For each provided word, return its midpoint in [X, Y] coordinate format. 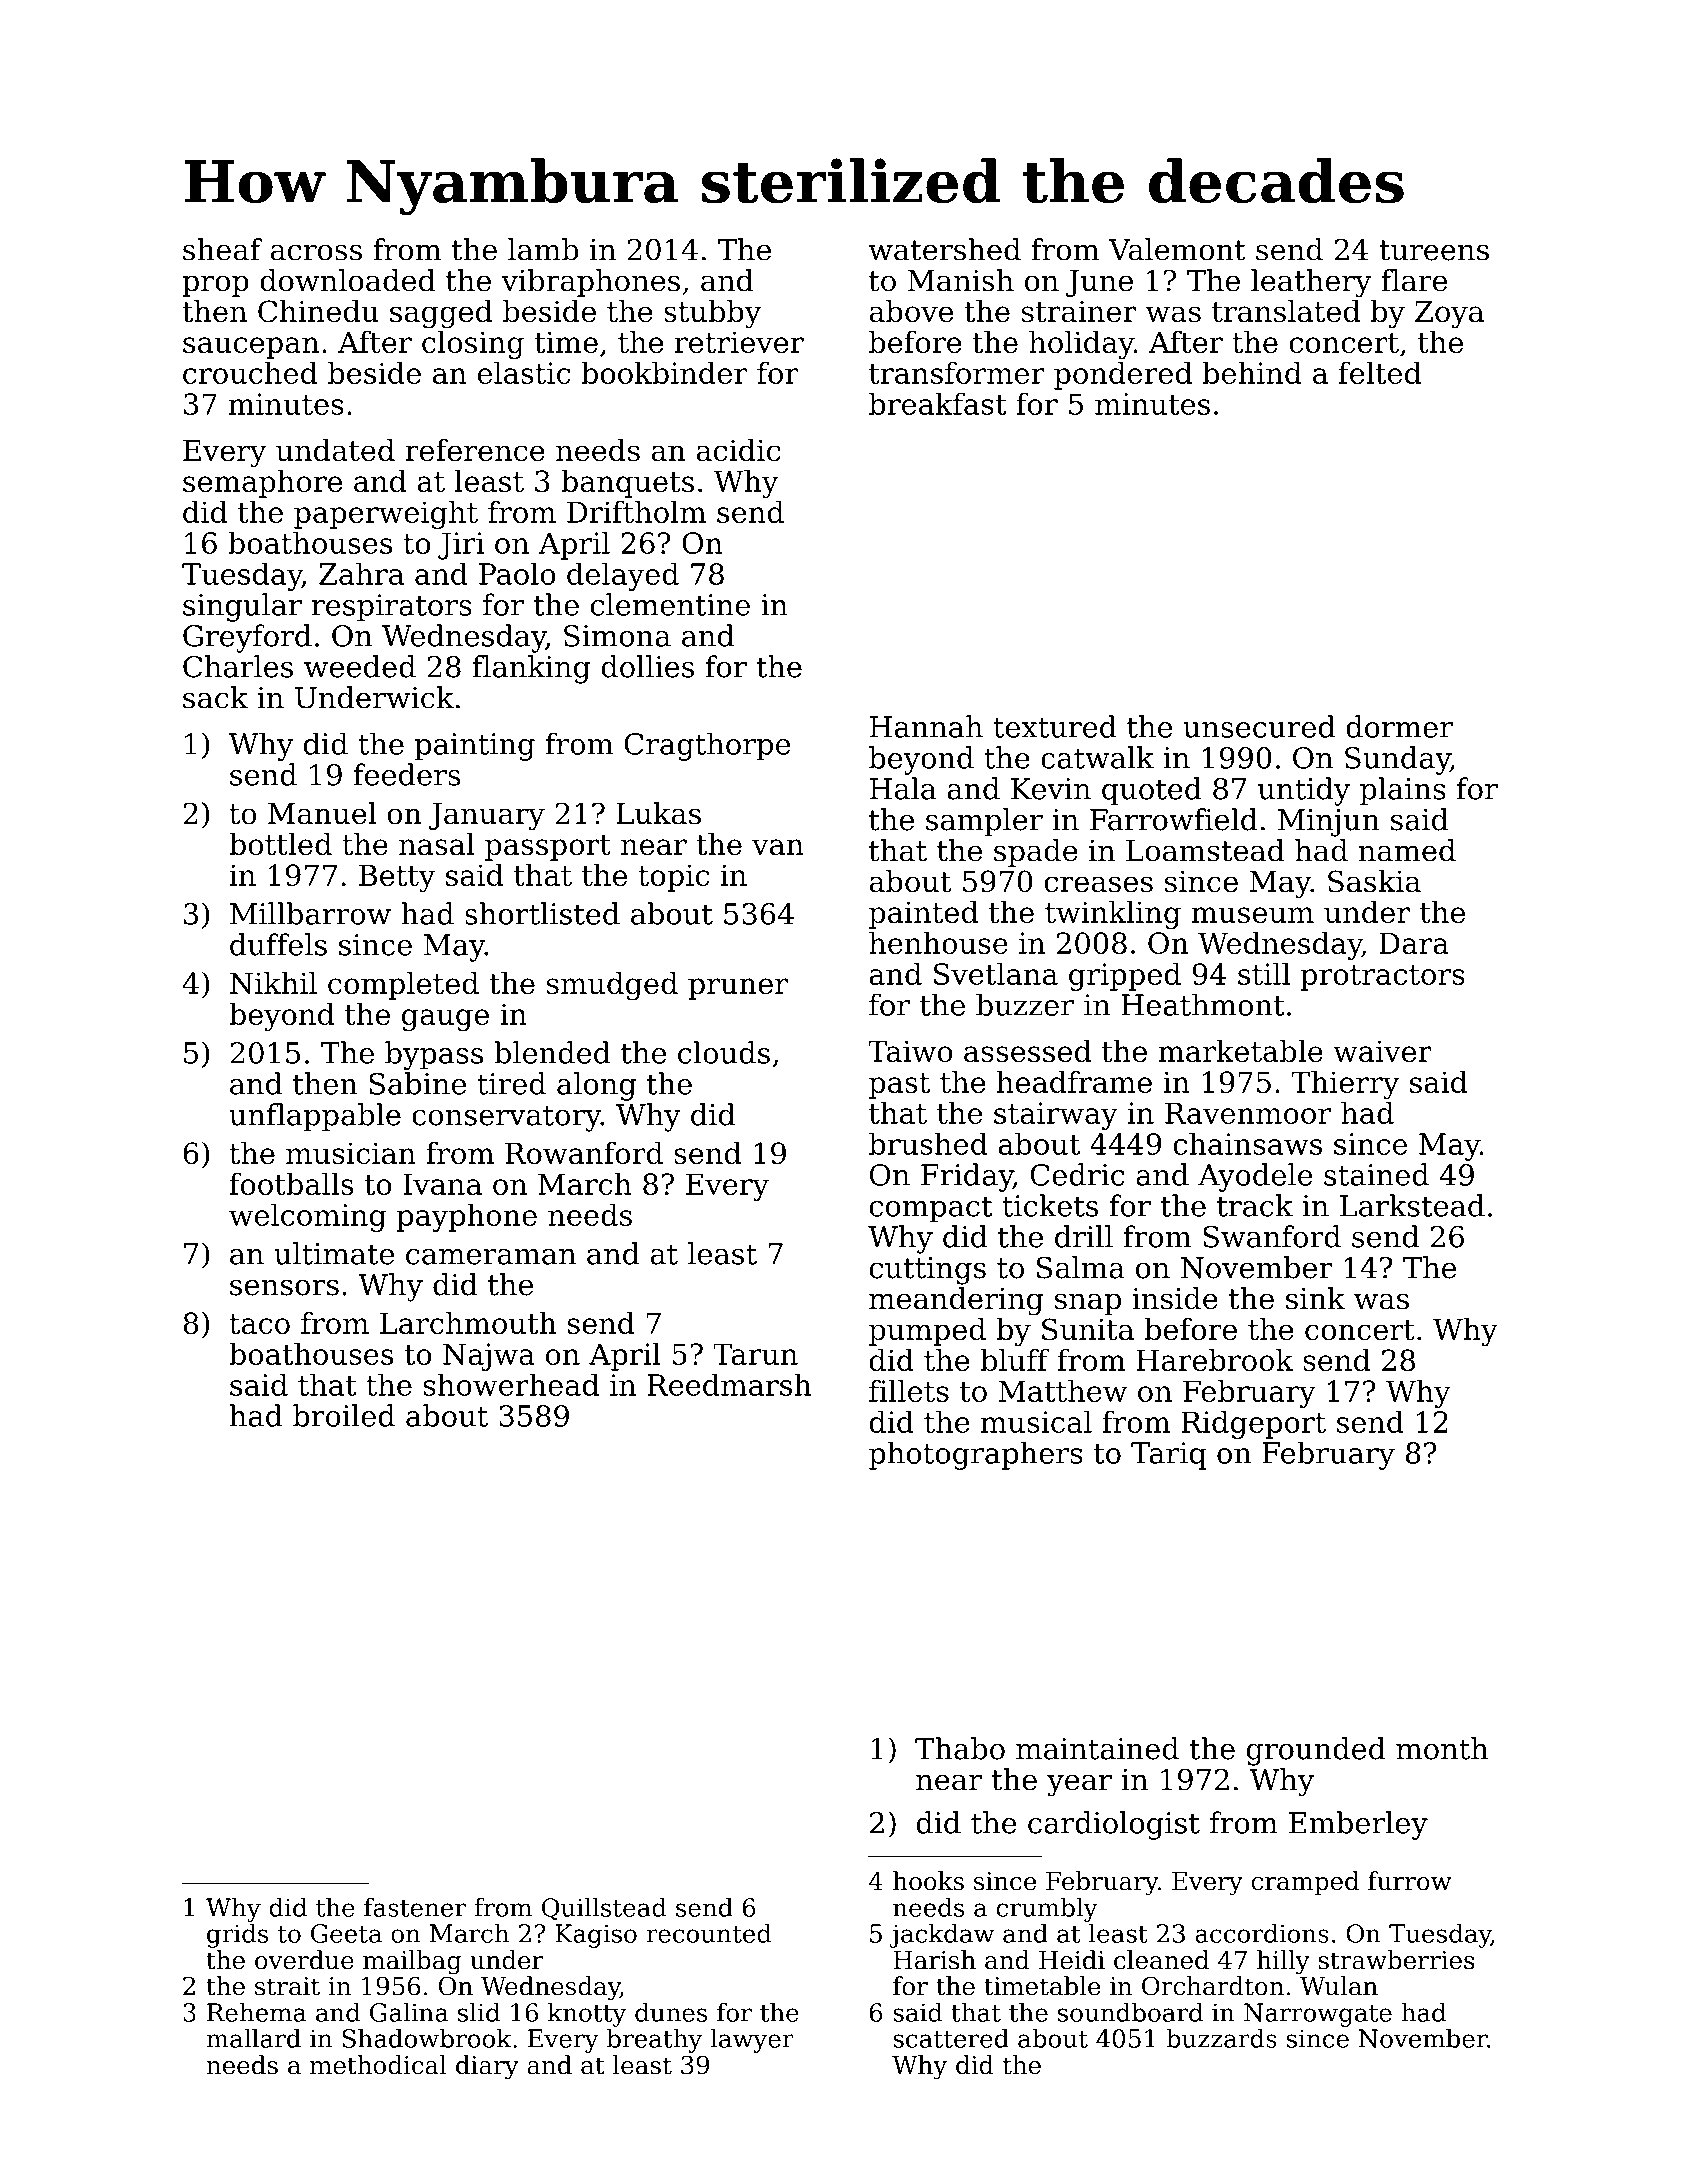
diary [487, 2067]
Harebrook [1214, 1360]
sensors [284, 1287]
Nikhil [273, 983]
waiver [1382, 1051]
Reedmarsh [729, 1384]
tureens [1434, 250]
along [596, 1086]
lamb [543, 249]
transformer [957, 373]
